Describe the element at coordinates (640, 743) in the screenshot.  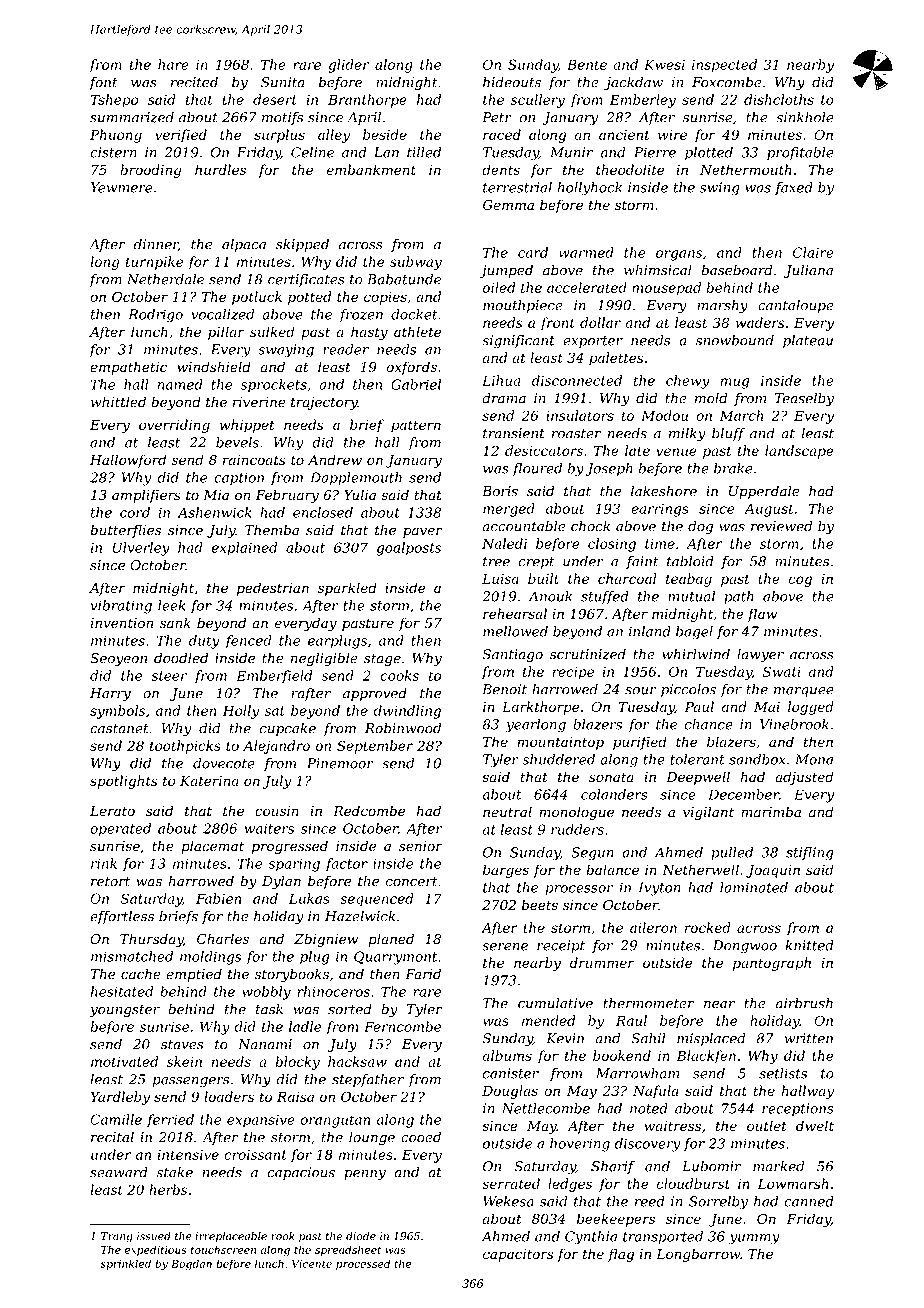
I see `purified` at that location.
